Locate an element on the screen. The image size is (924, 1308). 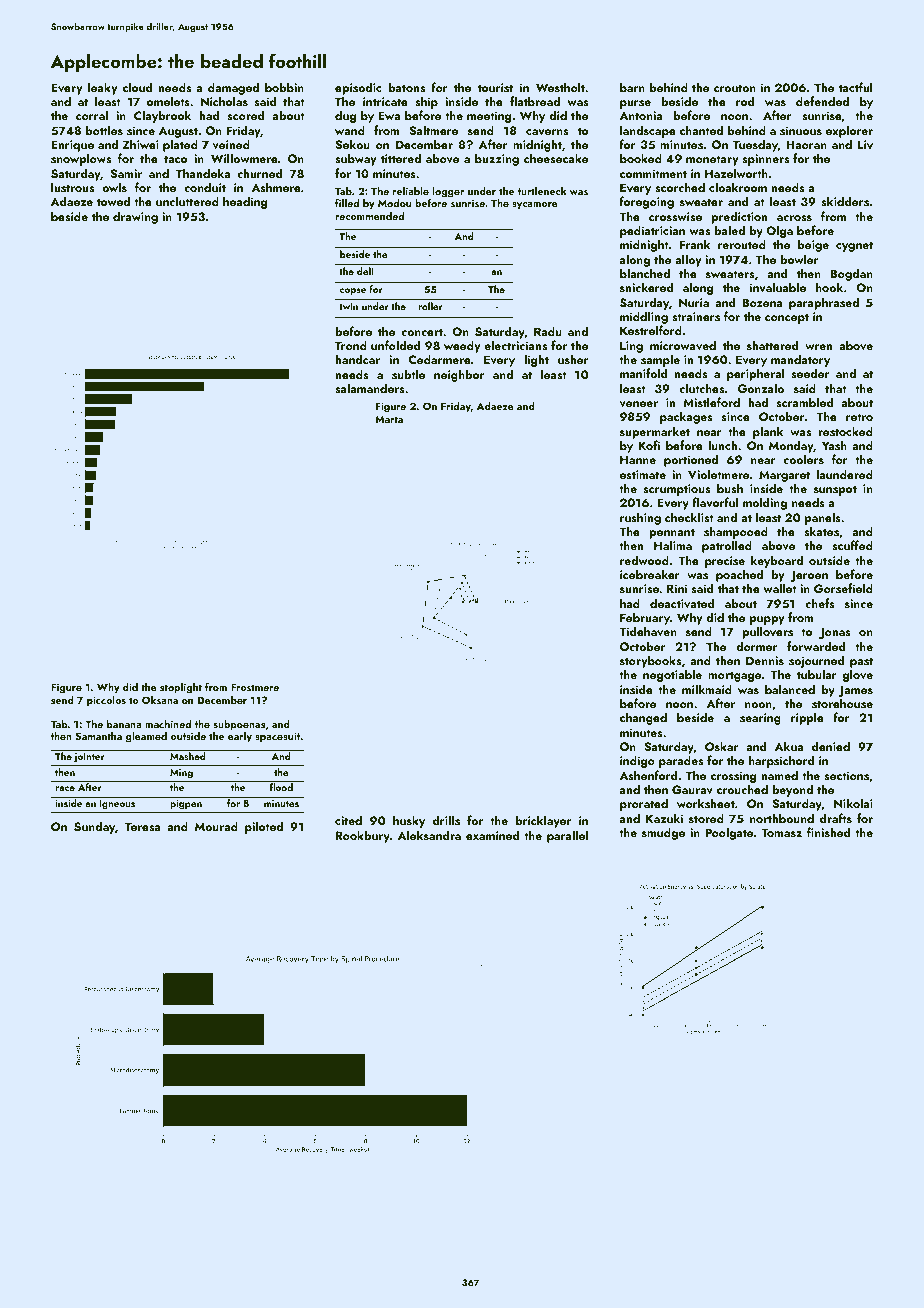
estimate is located at coordinates (643, 474).
